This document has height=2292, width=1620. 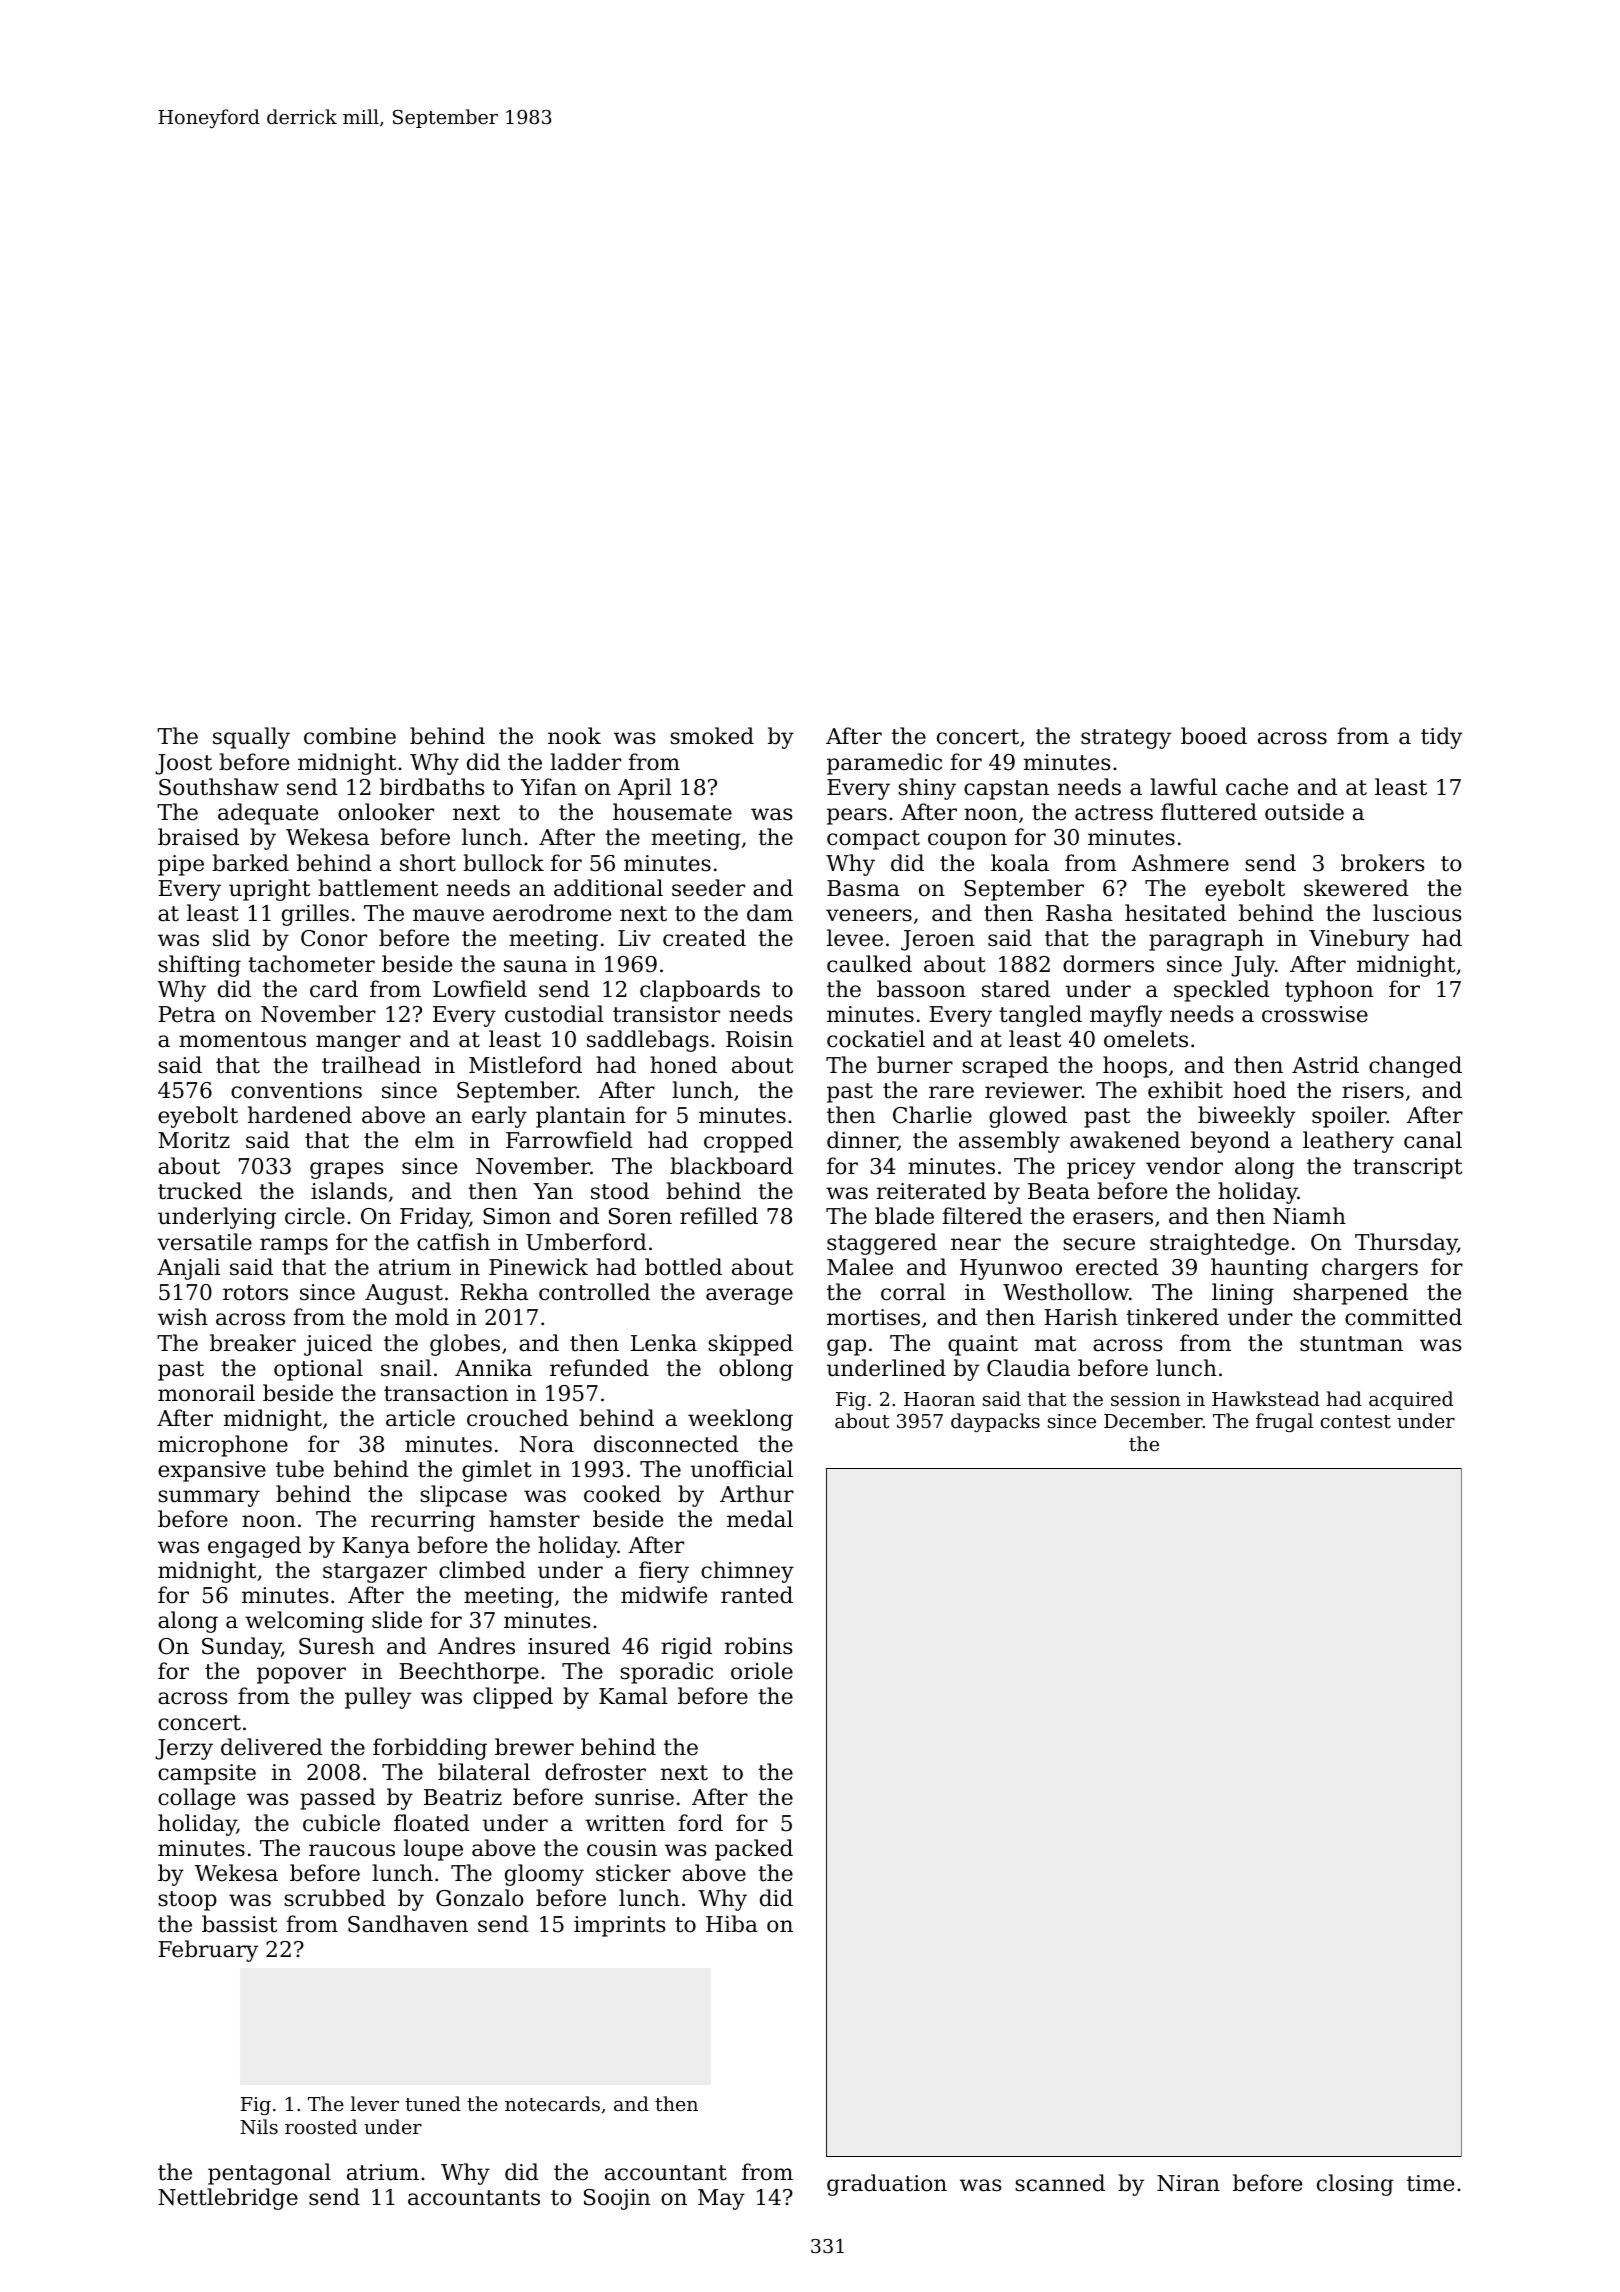 What do you see at coordinates (269, 2174) in the document?
I see `pentagonal` at bounding box center [269, 2174].
